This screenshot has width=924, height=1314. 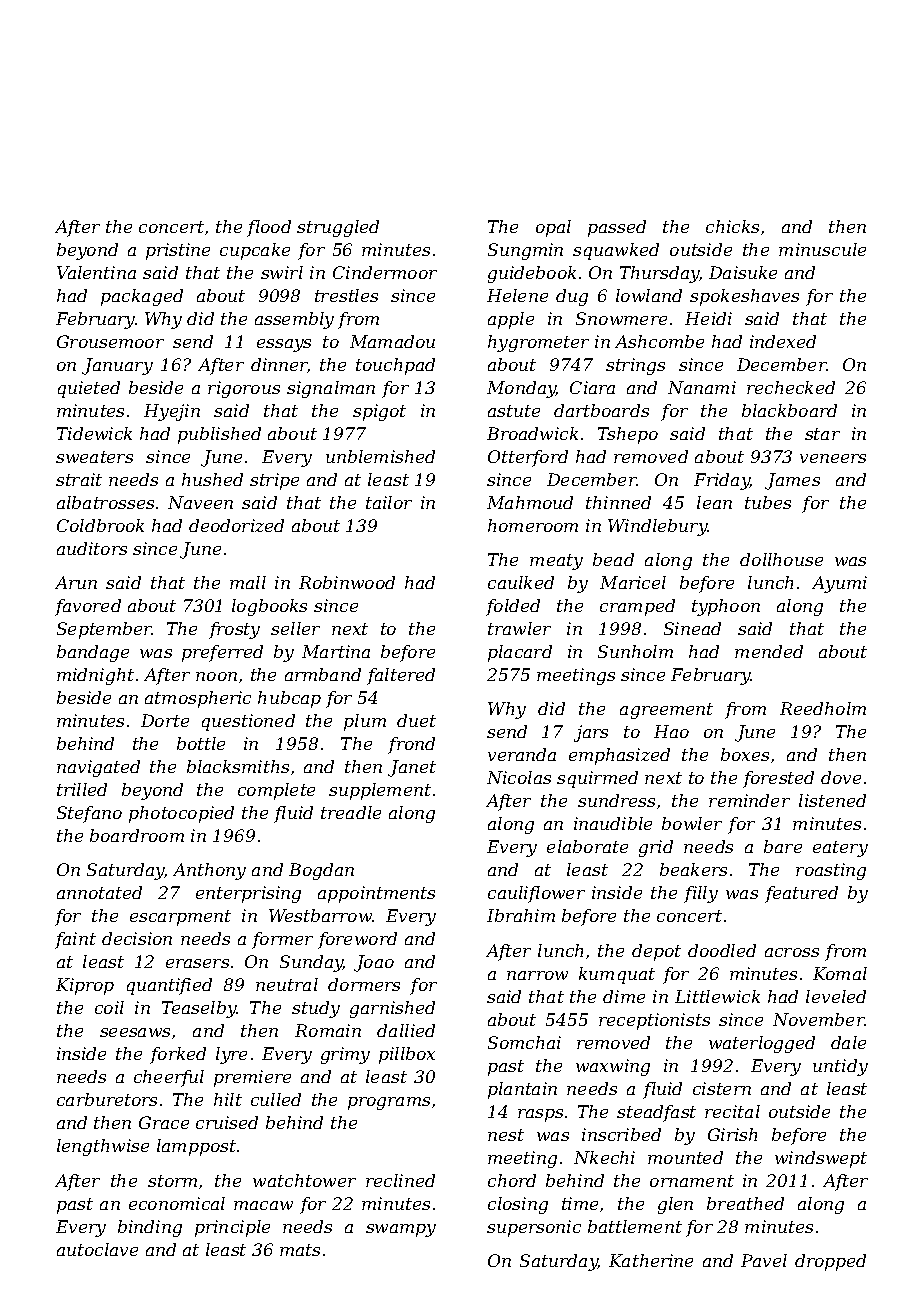 I want to click on coil, so click(x=109, y=1007).
